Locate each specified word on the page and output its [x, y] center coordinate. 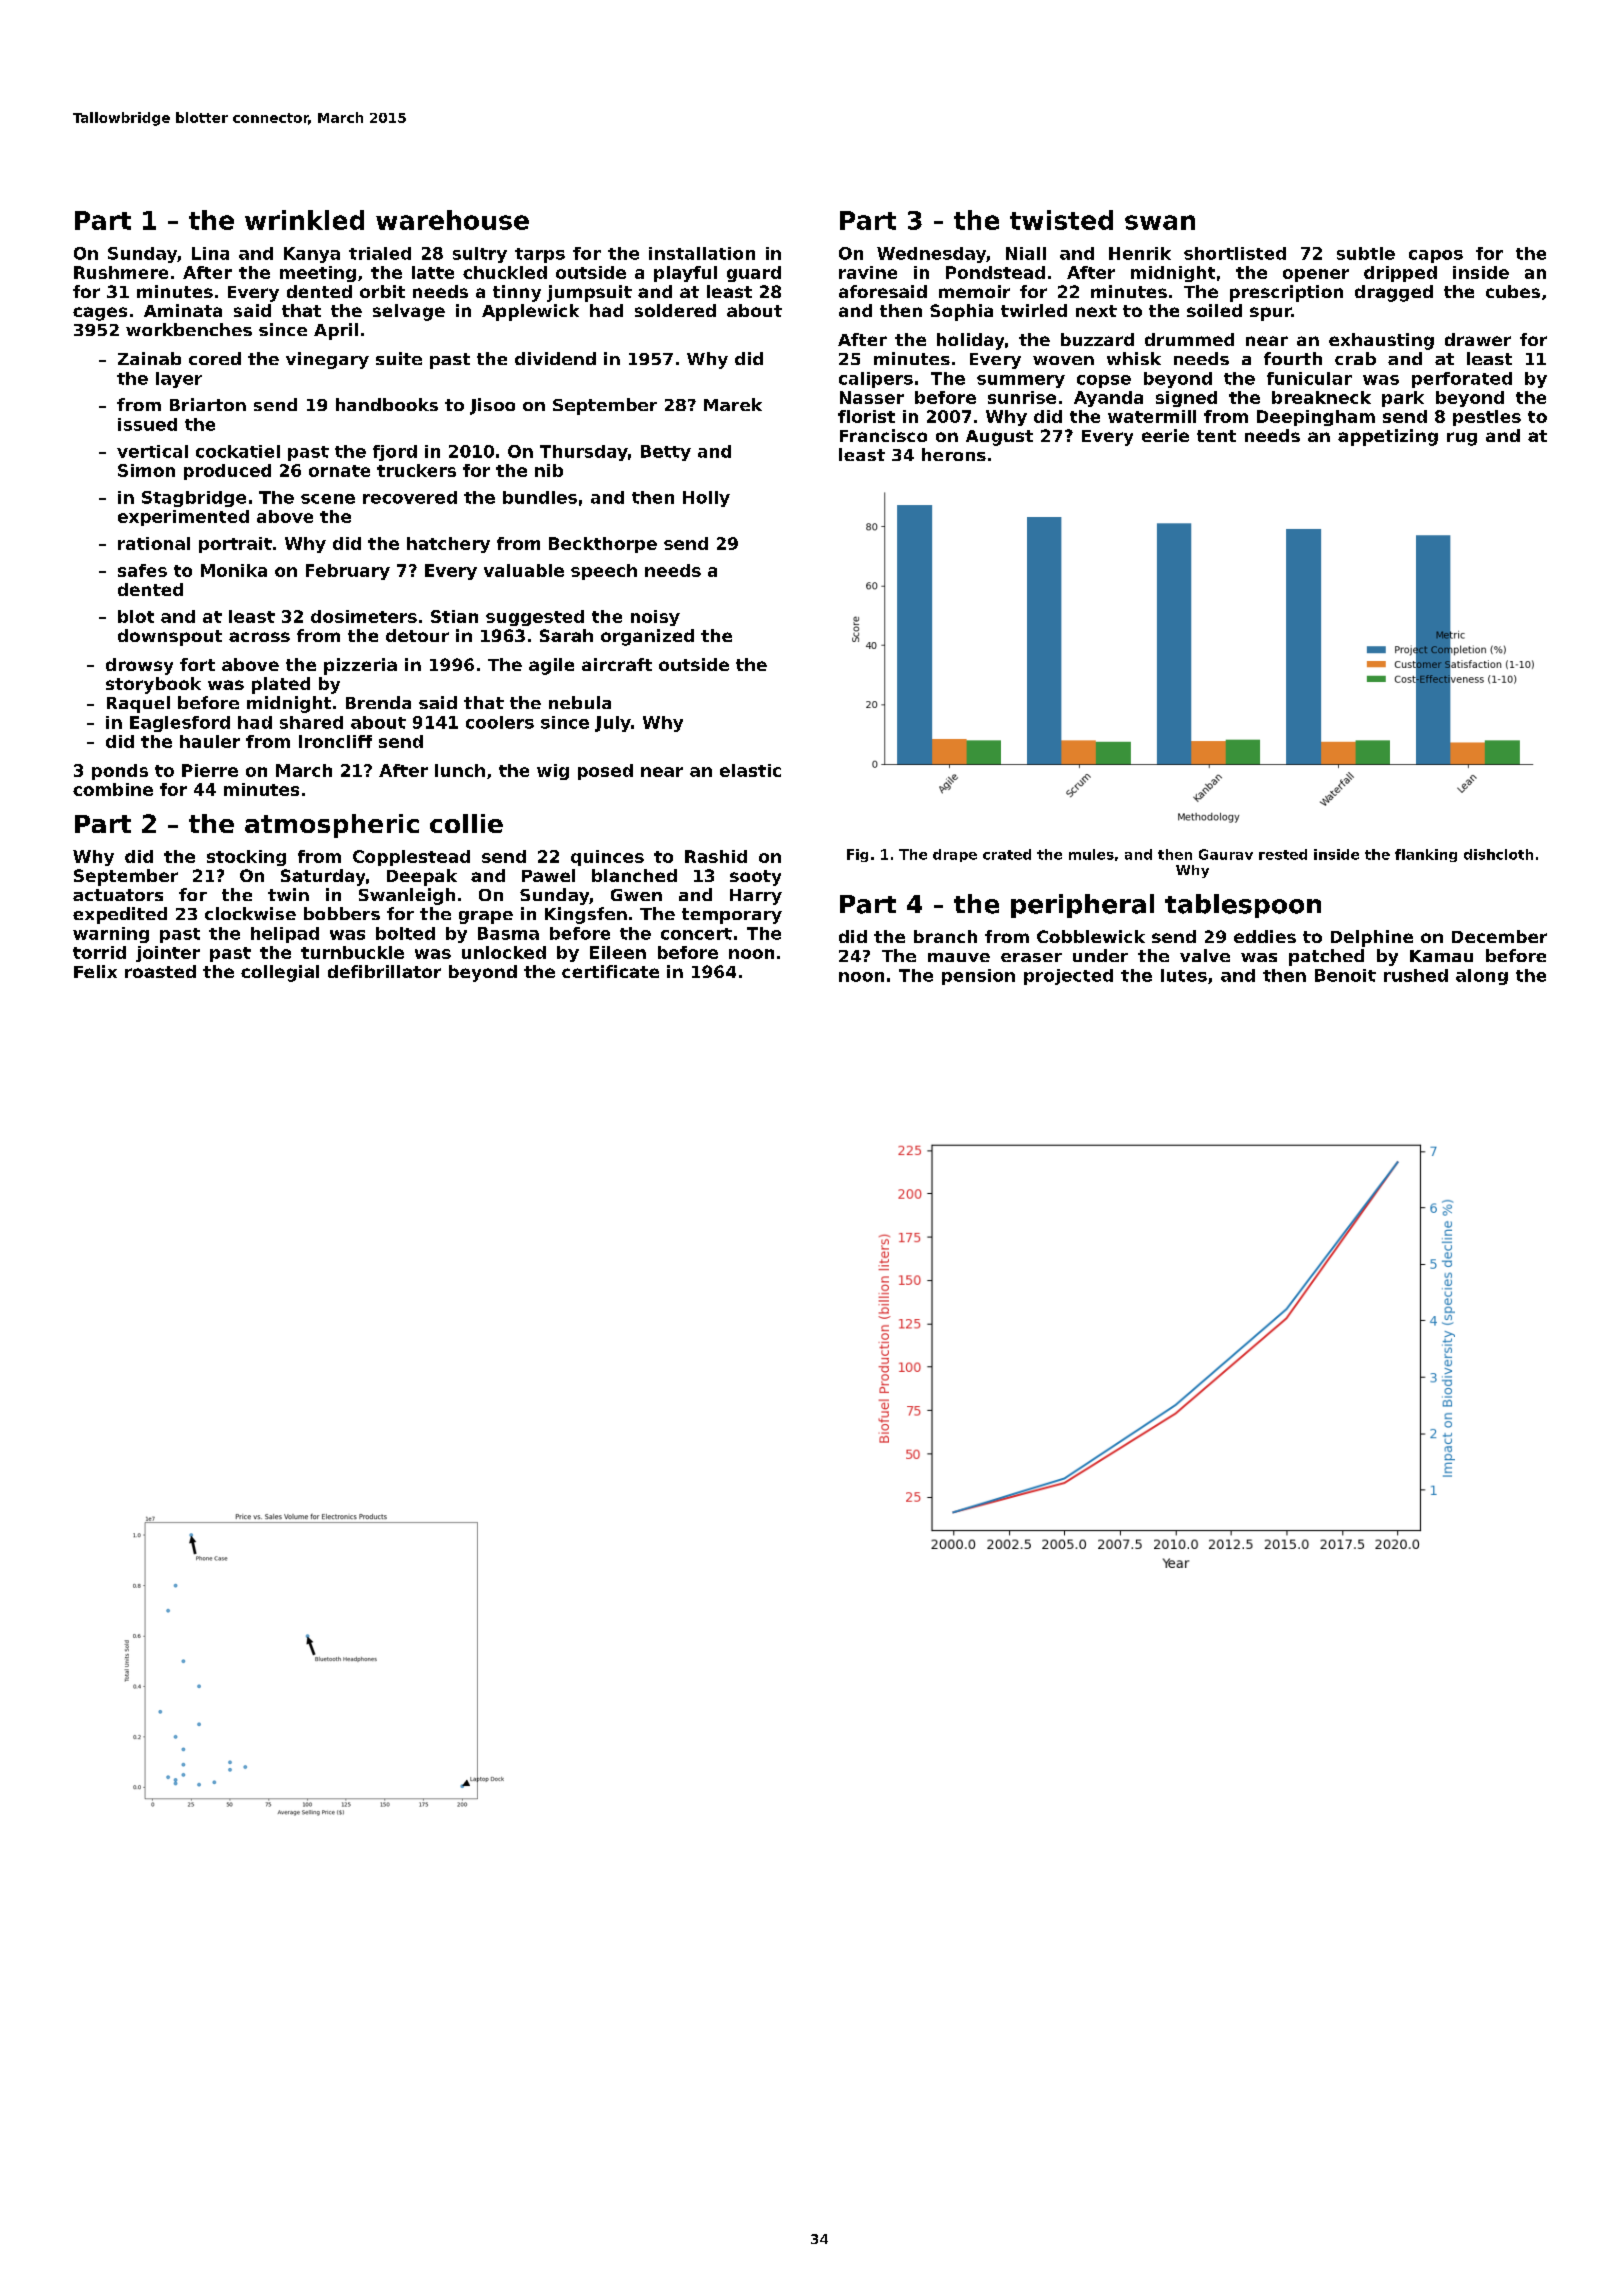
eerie [1165, 435]
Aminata [183, 310]
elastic [750, 770]
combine [113, 789]
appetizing [1388, 437]
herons [954, 454]
